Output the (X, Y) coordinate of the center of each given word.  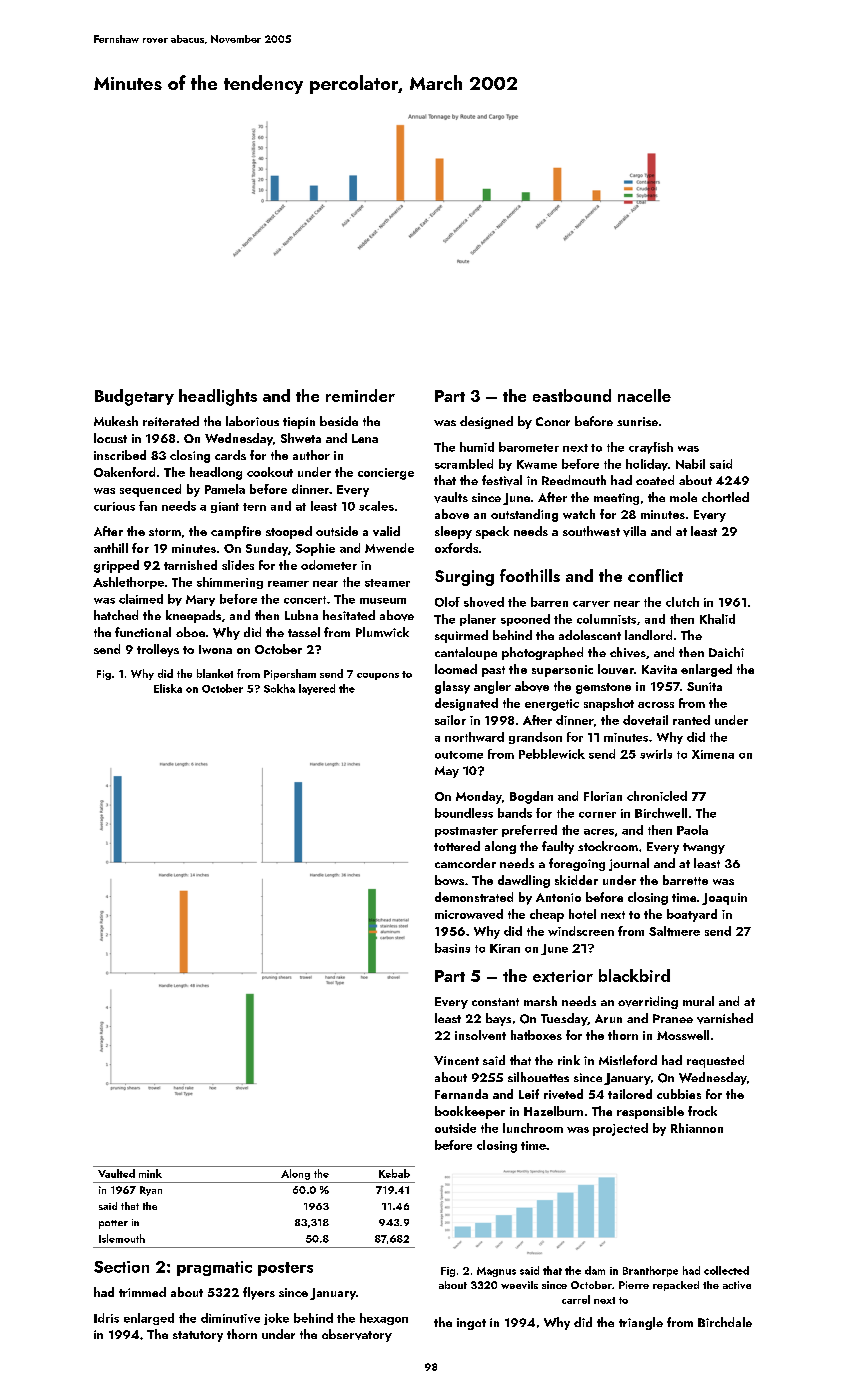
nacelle (644, 395)
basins (452, 948)
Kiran (505, 948)
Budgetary (134, 397)
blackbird (634, 975)
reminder (360, 395)
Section (121, 1267)
